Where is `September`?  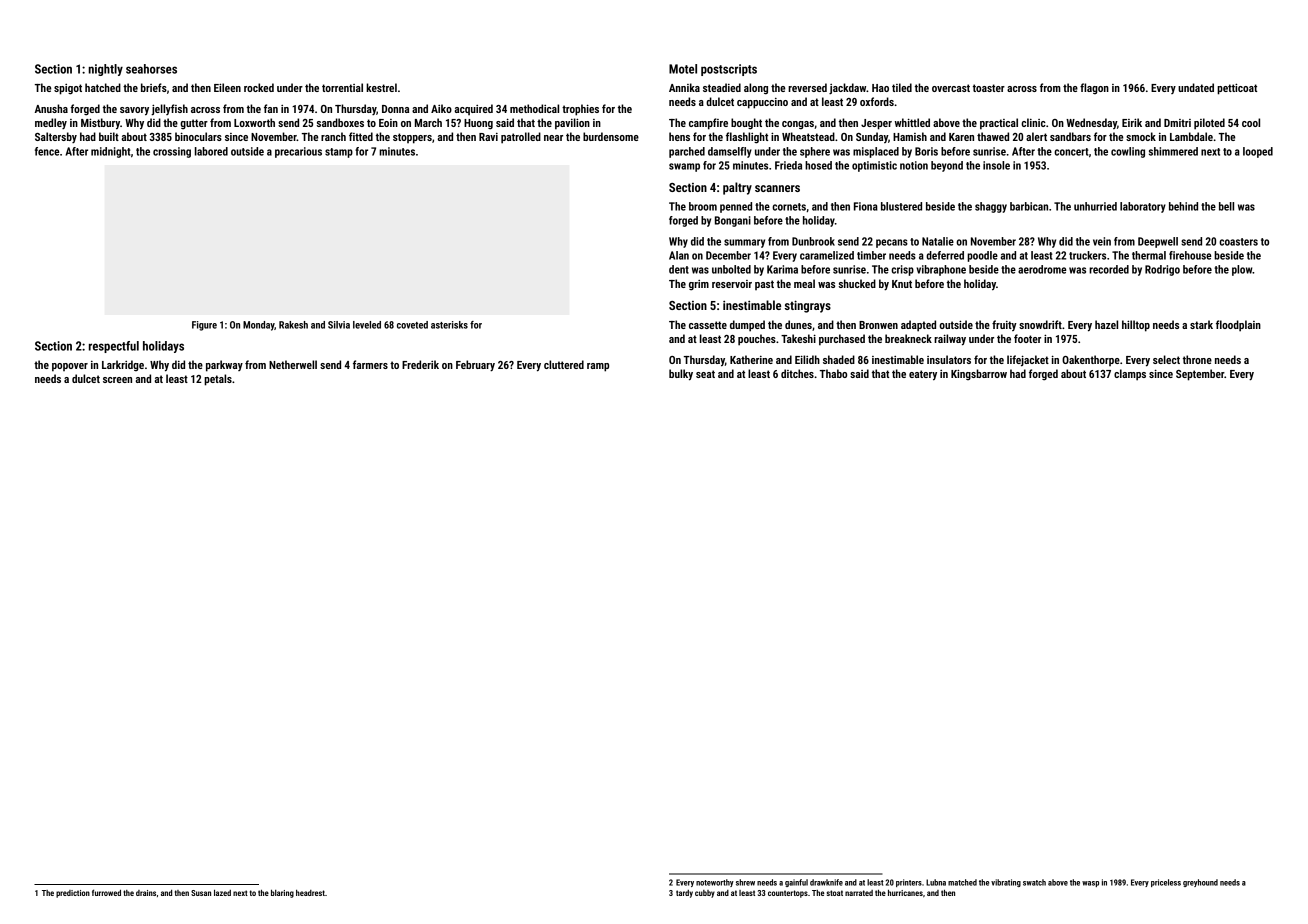 September is located at coordinates (1200, 375).
